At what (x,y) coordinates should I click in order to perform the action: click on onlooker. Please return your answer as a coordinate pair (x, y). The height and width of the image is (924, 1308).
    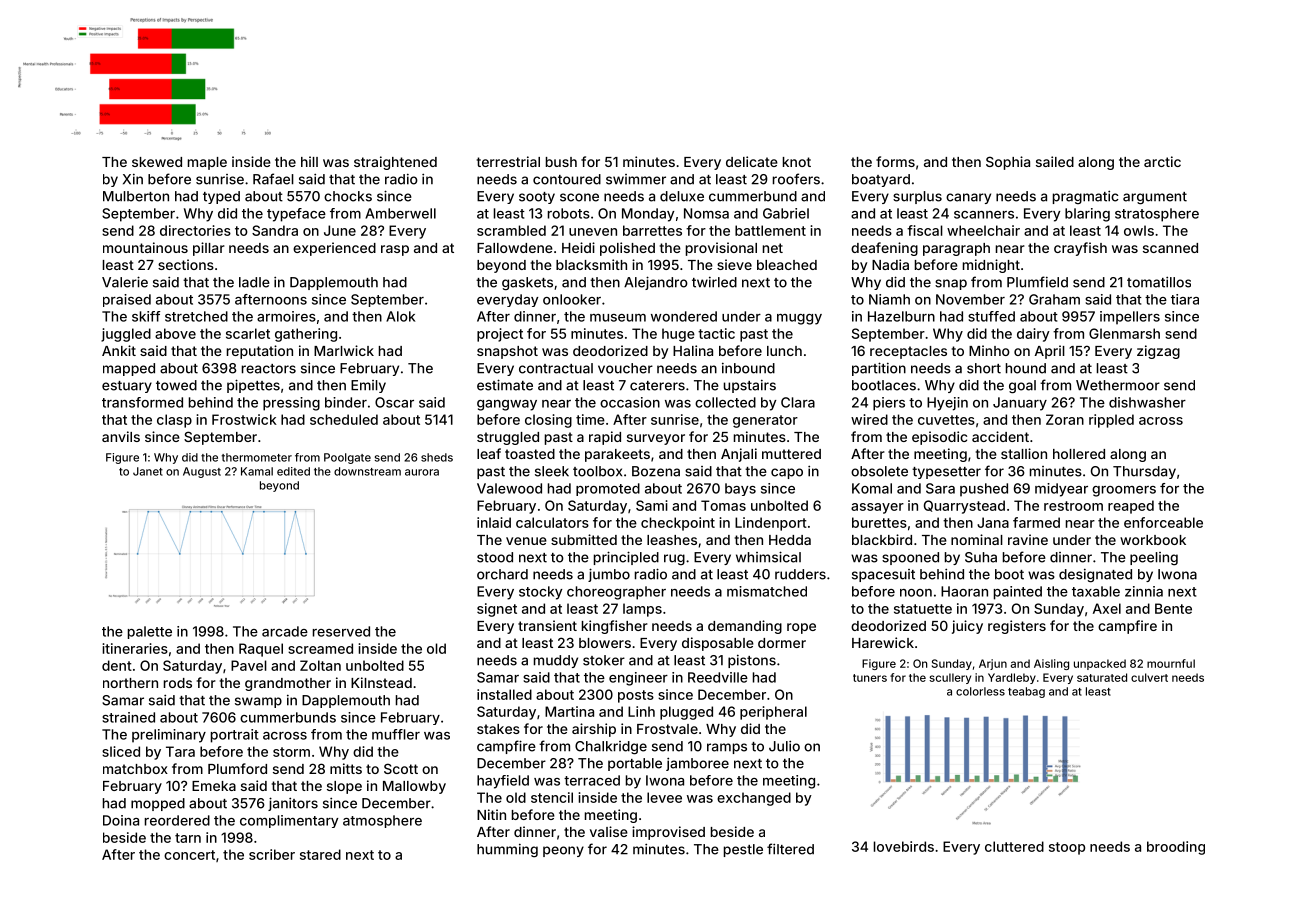
    Looking at the image, I should click on (572, 299).
